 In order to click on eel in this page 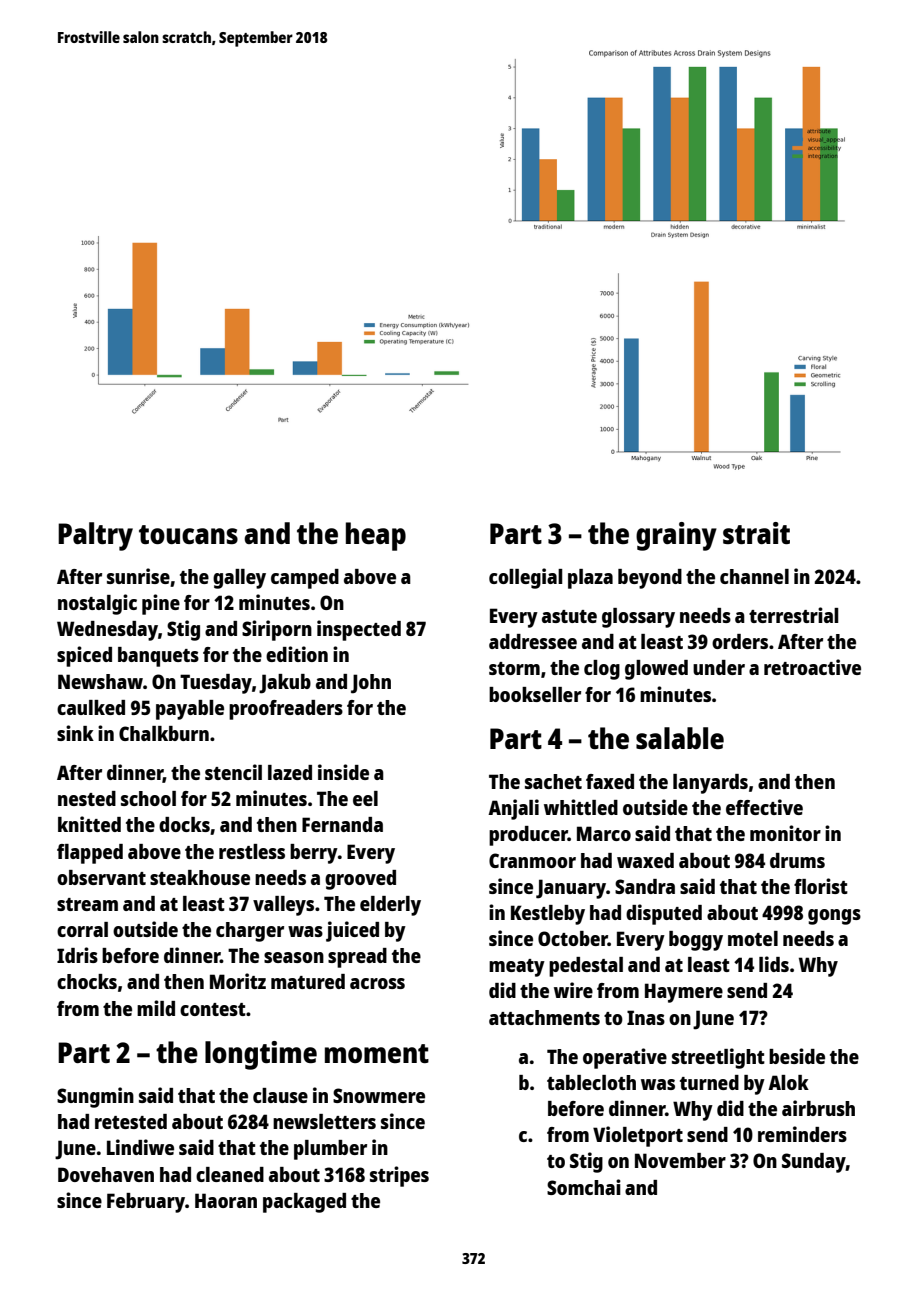, I will do `click(365, 798)`.
